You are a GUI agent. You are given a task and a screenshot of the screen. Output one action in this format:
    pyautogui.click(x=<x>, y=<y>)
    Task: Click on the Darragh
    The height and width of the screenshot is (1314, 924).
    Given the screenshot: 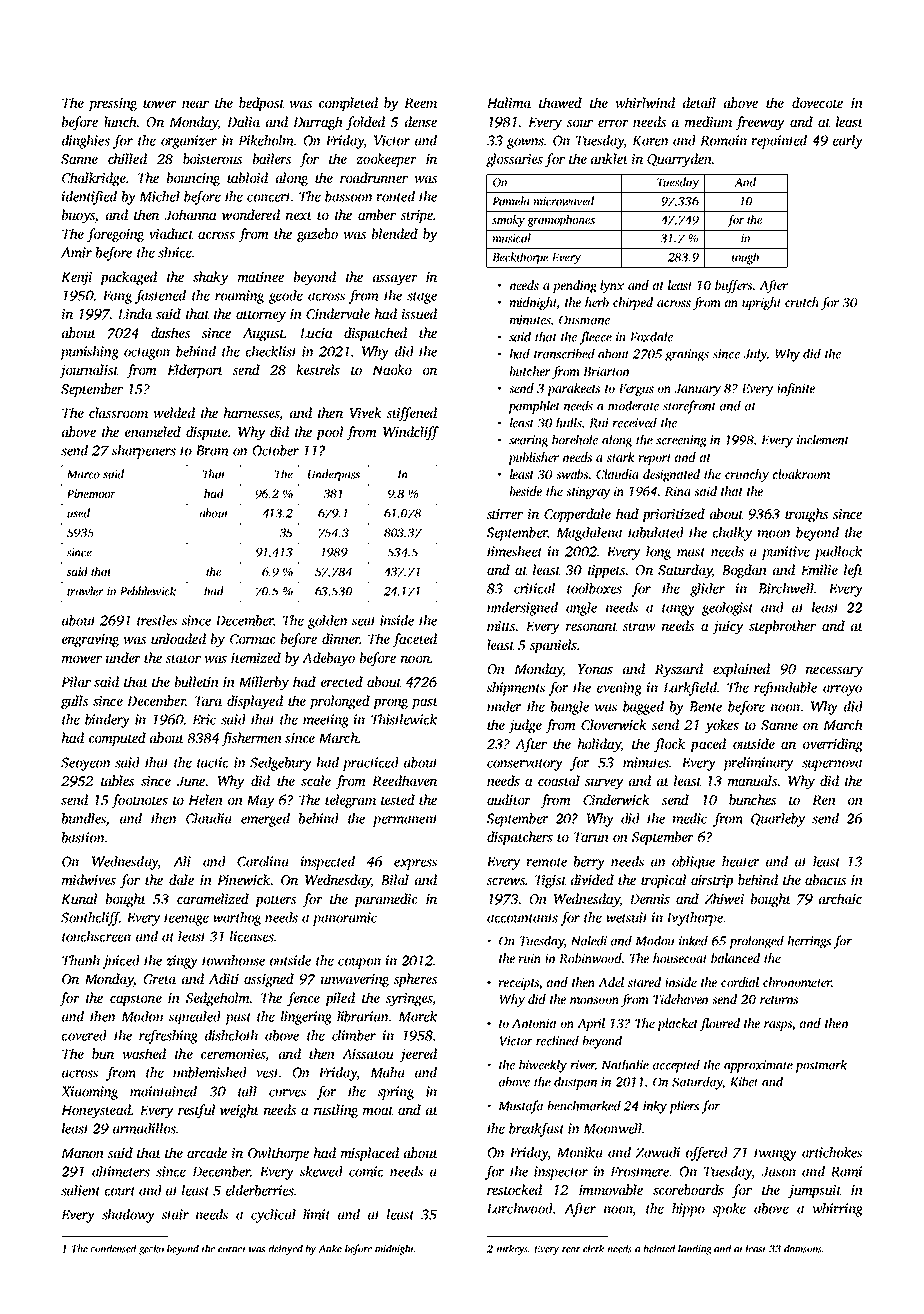 What is the action you would take?
    pyautogui.click(x=318, y=123)
